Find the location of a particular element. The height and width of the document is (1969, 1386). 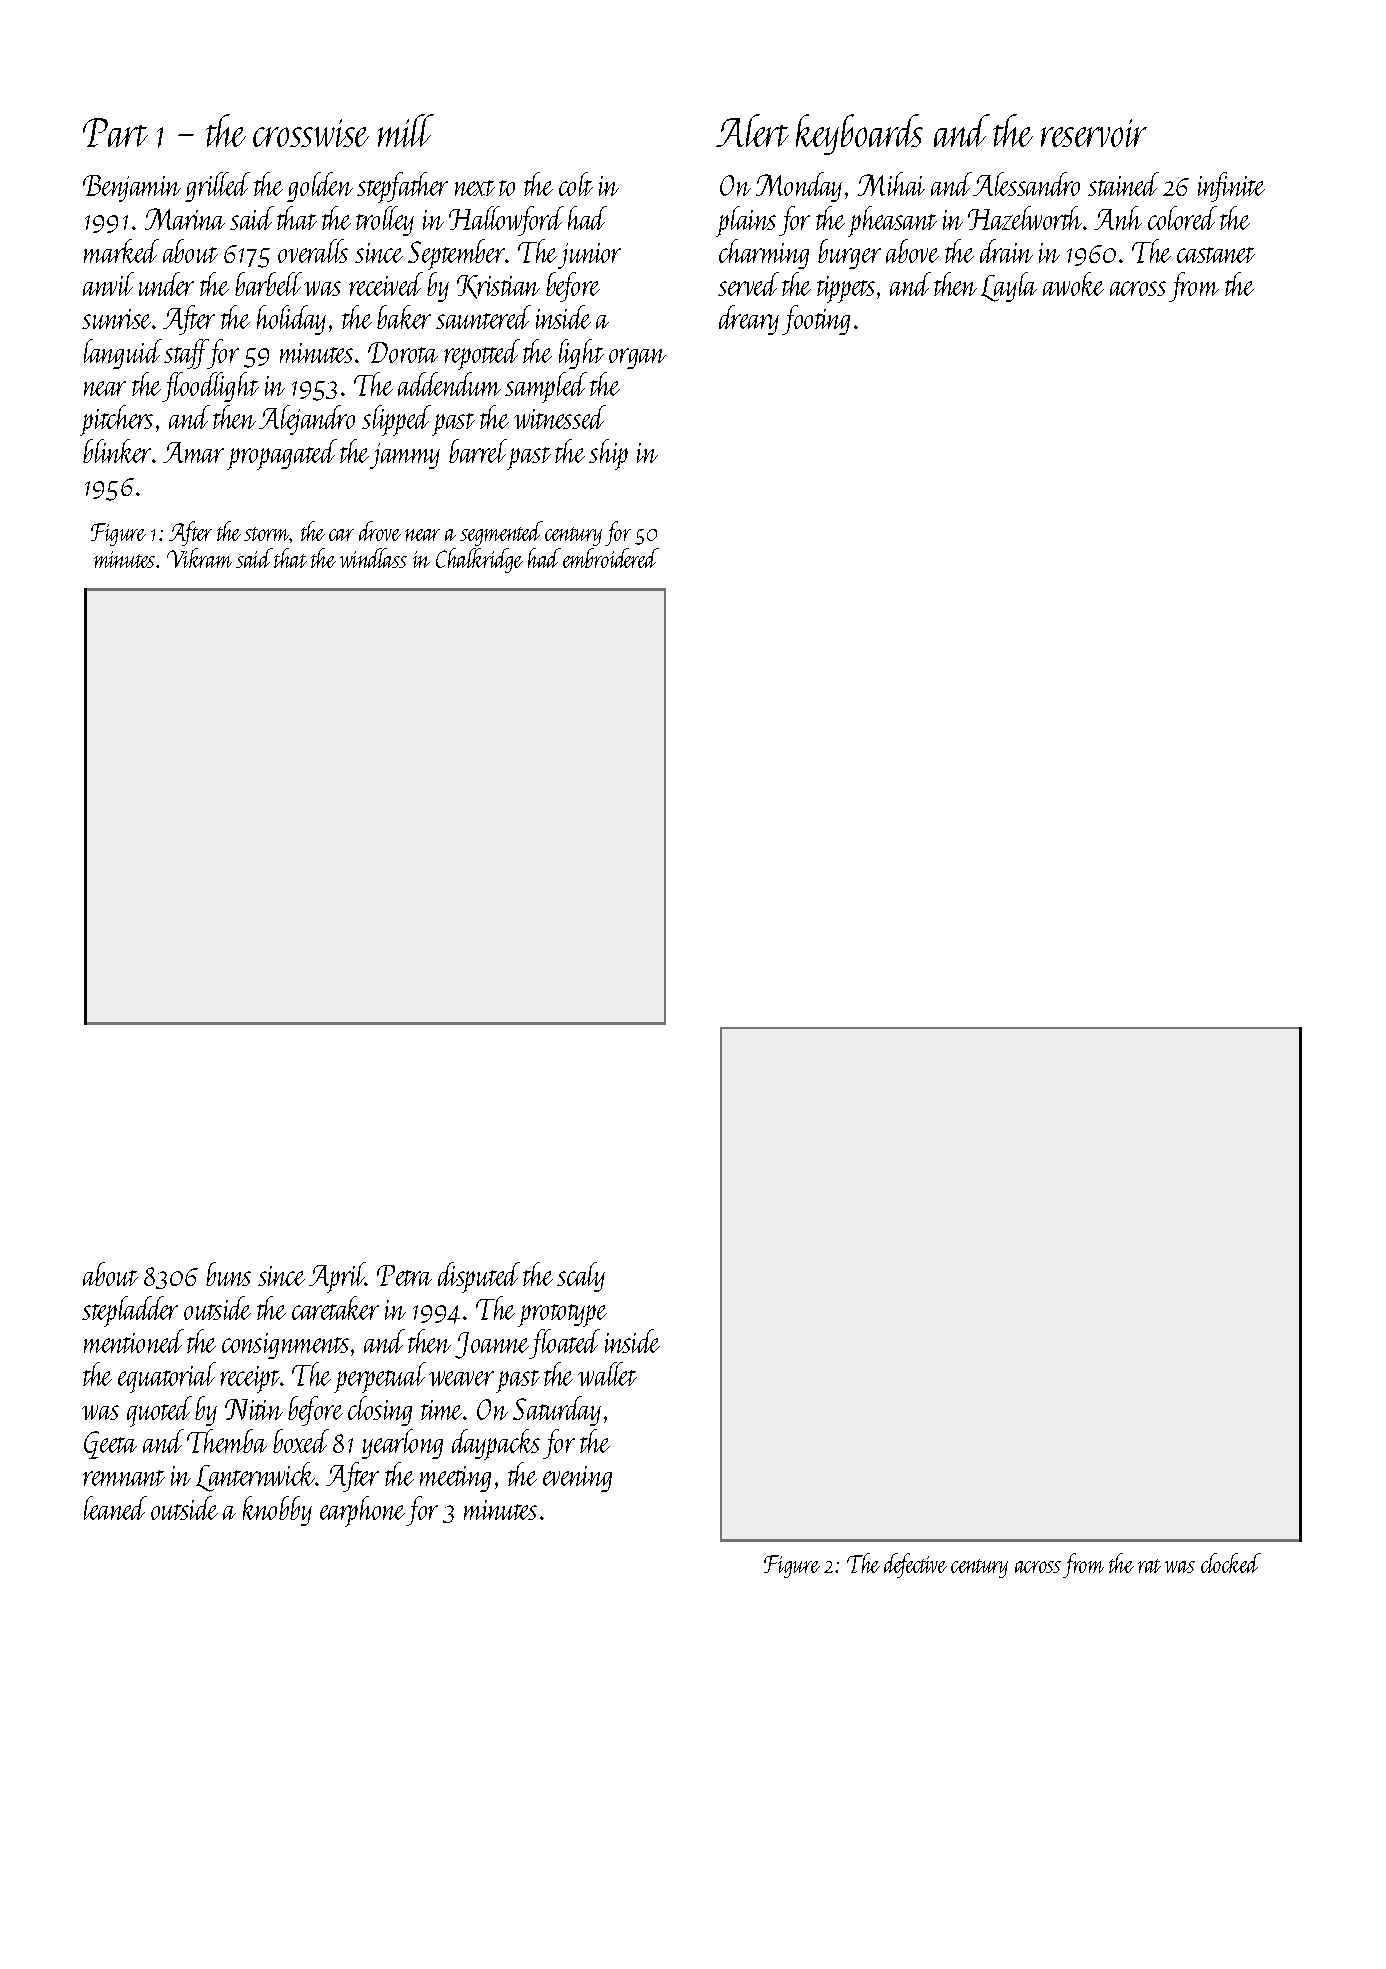

awoke is located at coordinates (1073, 284).
